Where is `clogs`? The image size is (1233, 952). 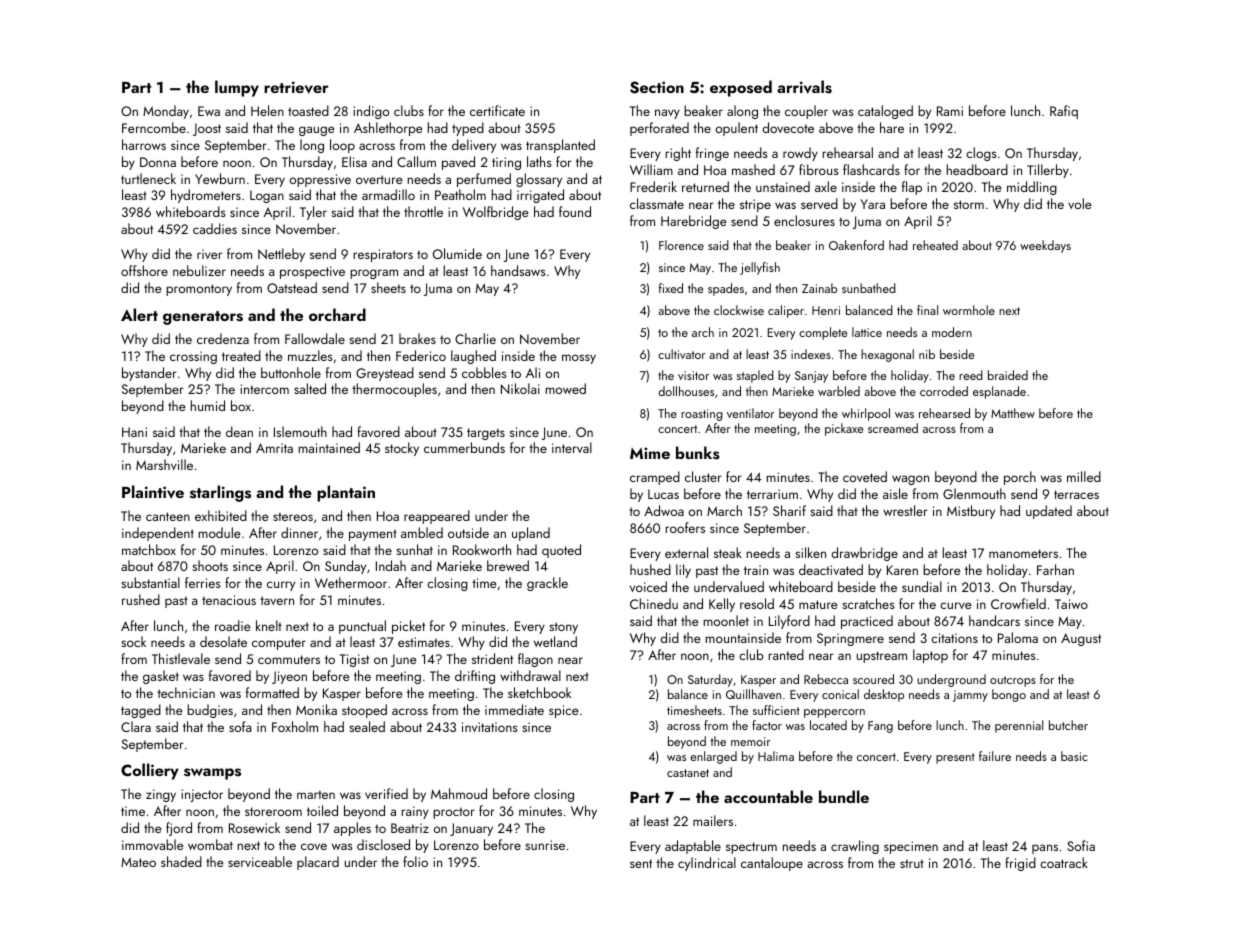
clogs is located at coordinates (981, 154).
